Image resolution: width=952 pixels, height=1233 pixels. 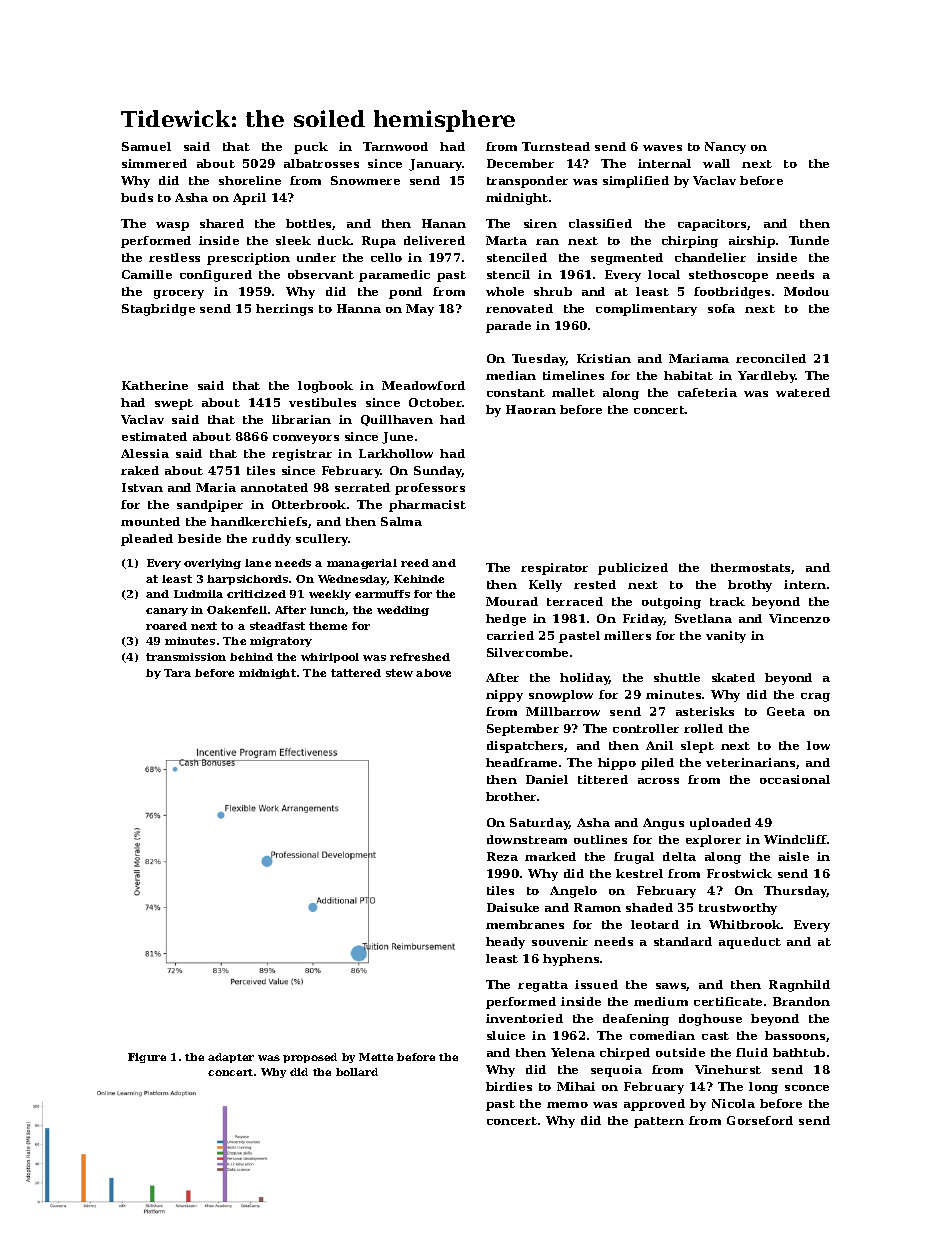 What do you see at coordinates (396, 453) in the screenshot?
I see `Larkhollow` at bounding box center [396, 453].
